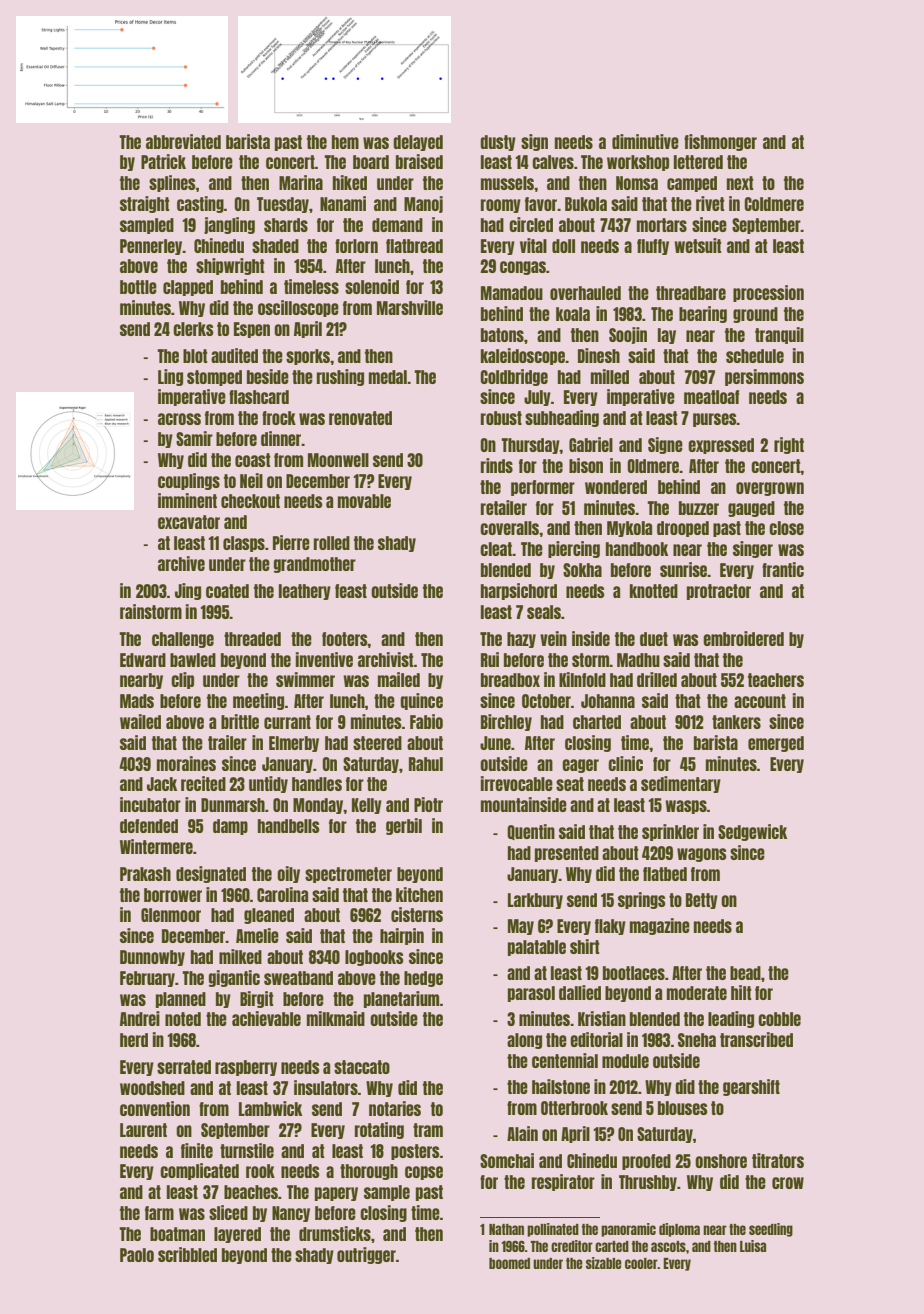 This page has width=924, height=1314. Describe the element at coordinates (498, 143) in the page. I see `dusty` at that location.
